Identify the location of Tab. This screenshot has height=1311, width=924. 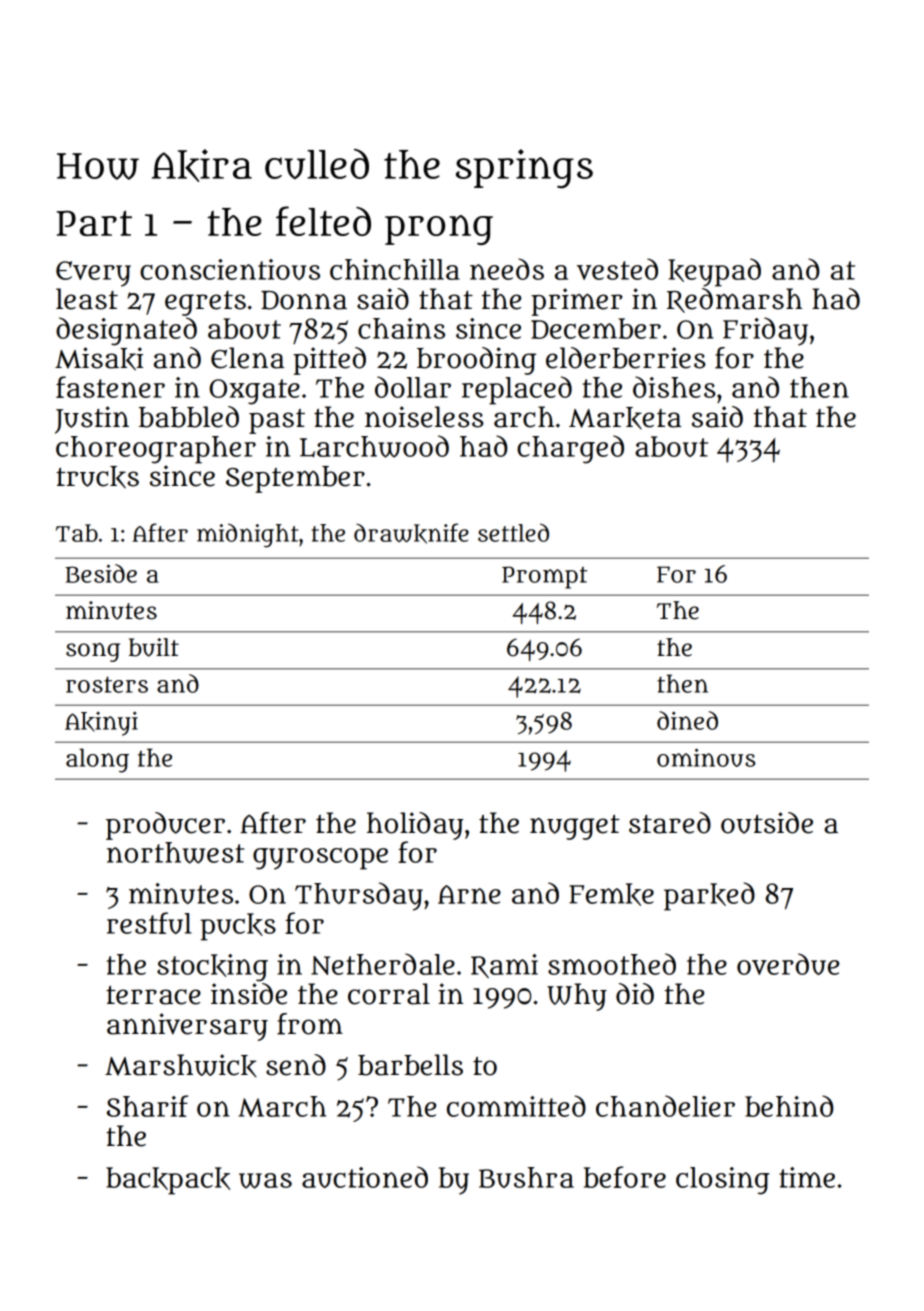
(77, 533).
